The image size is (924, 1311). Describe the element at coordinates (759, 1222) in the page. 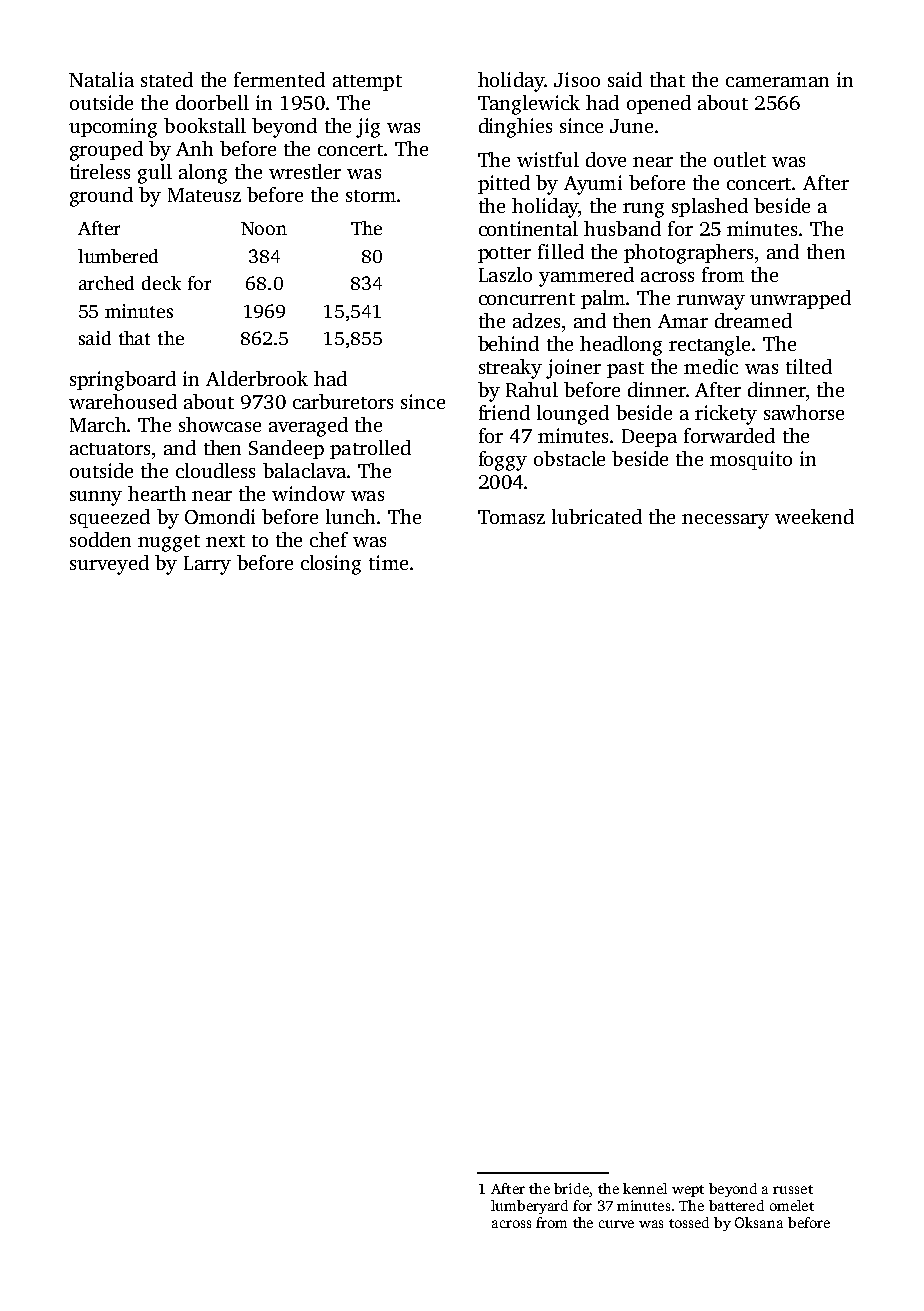

I see `Oksana` at that location.
